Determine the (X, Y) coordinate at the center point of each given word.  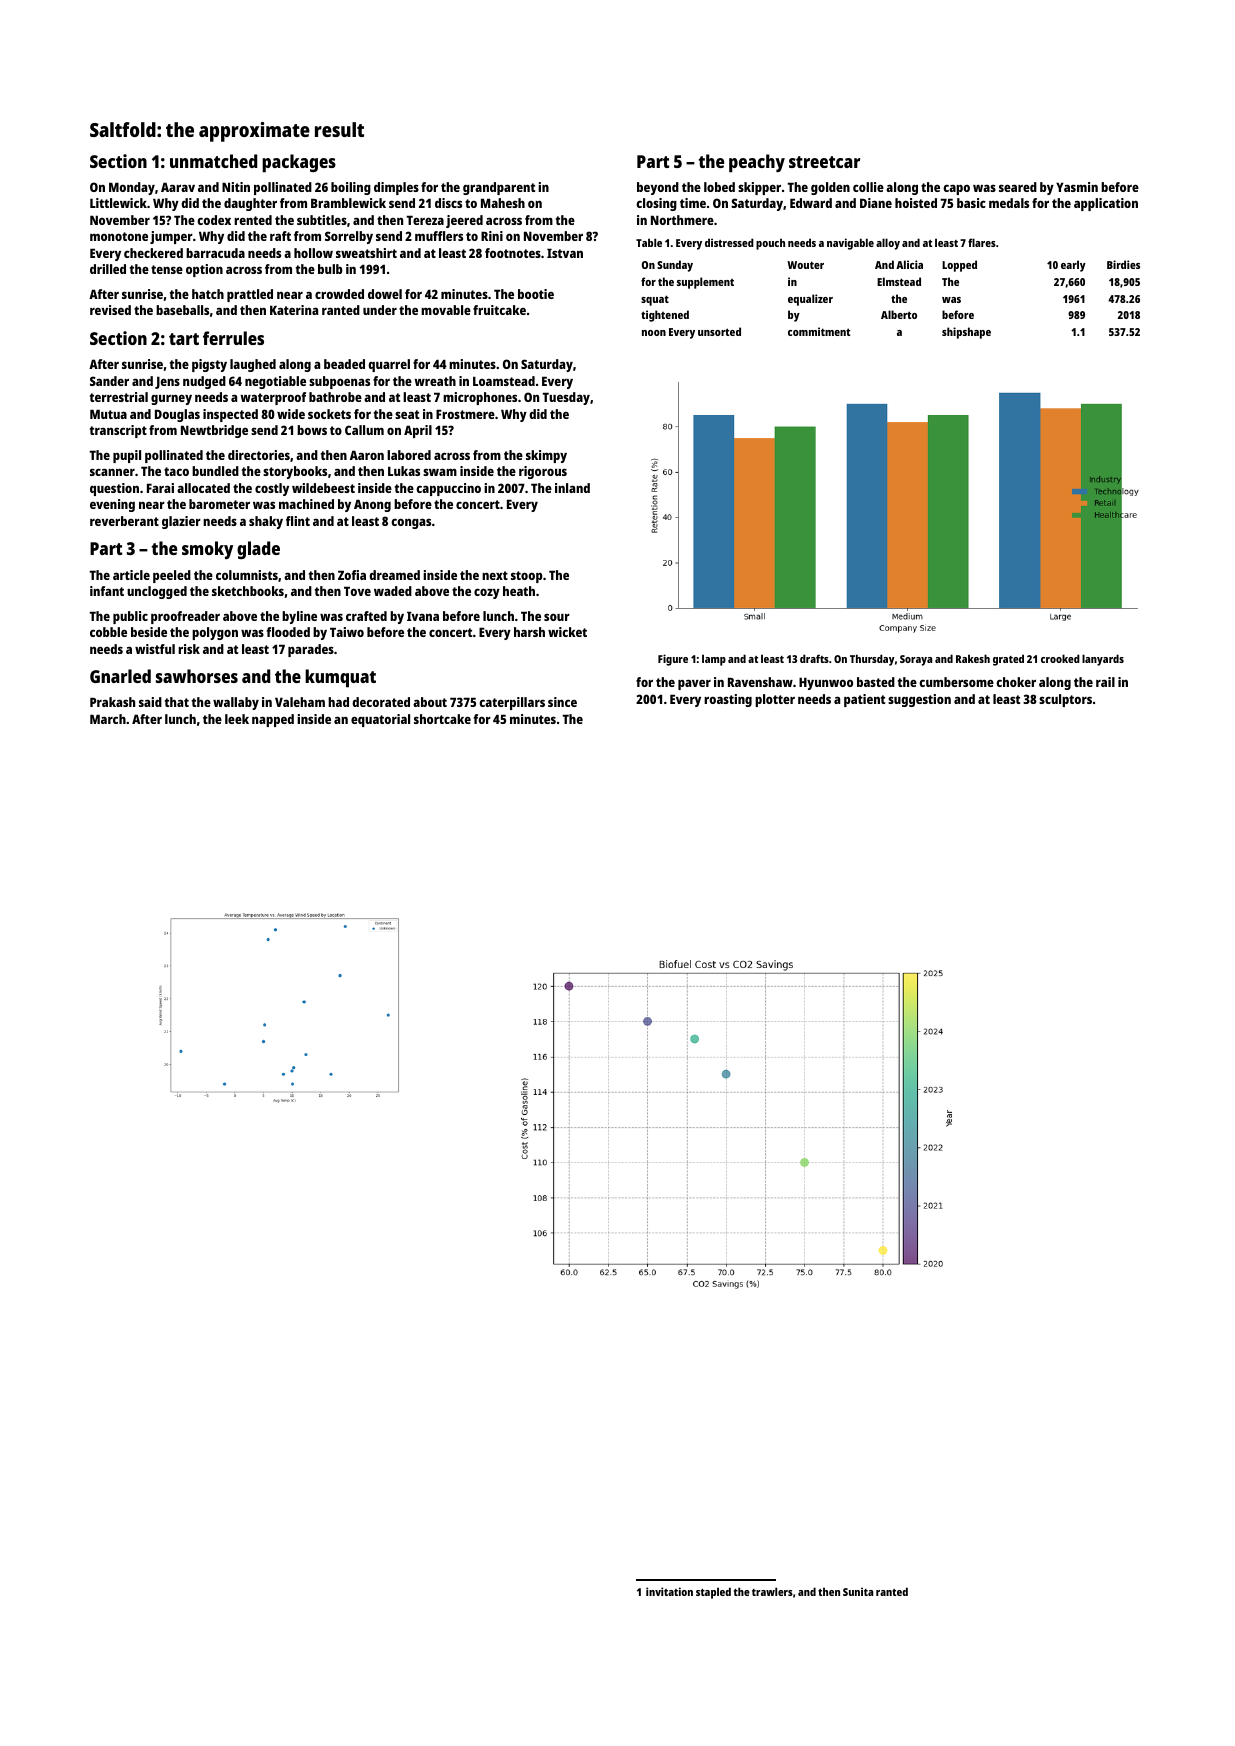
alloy (888, 244)
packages (299, 163)
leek (237, 719)
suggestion (919, 700)
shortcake (442, 719)
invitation (669, 1591)
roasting (728, 700)
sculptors (1065, 700)
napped (273, 720)
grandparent (499, 188)
